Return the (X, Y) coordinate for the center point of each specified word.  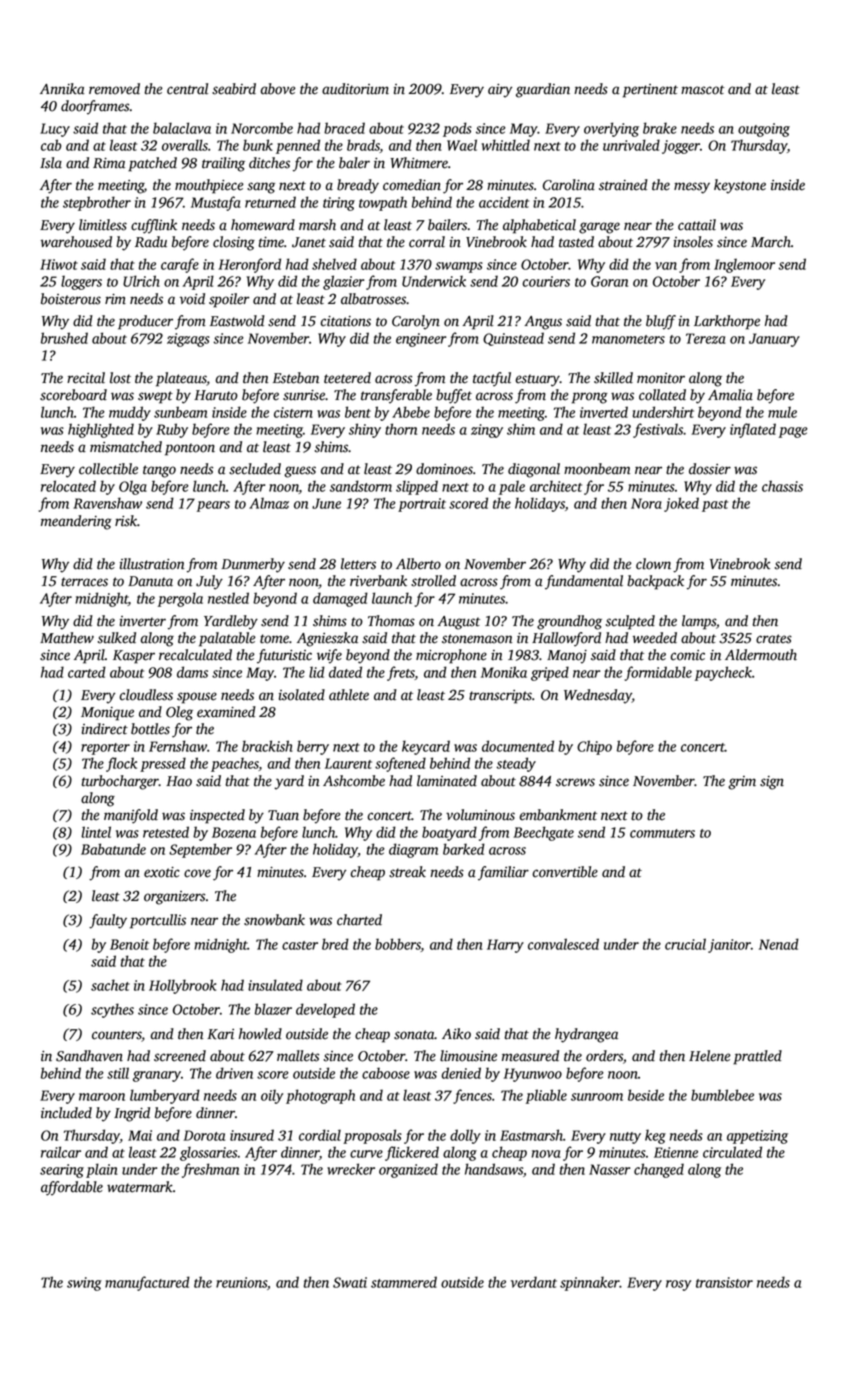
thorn (401, 429)
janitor (729, 946)
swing (84, 1284)
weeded (655, 638)
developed (325, 1010)
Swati (350, 1282)
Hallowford (566, 639)
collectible (108, 469)
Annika (62, 89)
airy (500, 91)
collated (662, 395)
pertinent (650, 91)
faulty (108, 921)
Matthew (67, 638)
